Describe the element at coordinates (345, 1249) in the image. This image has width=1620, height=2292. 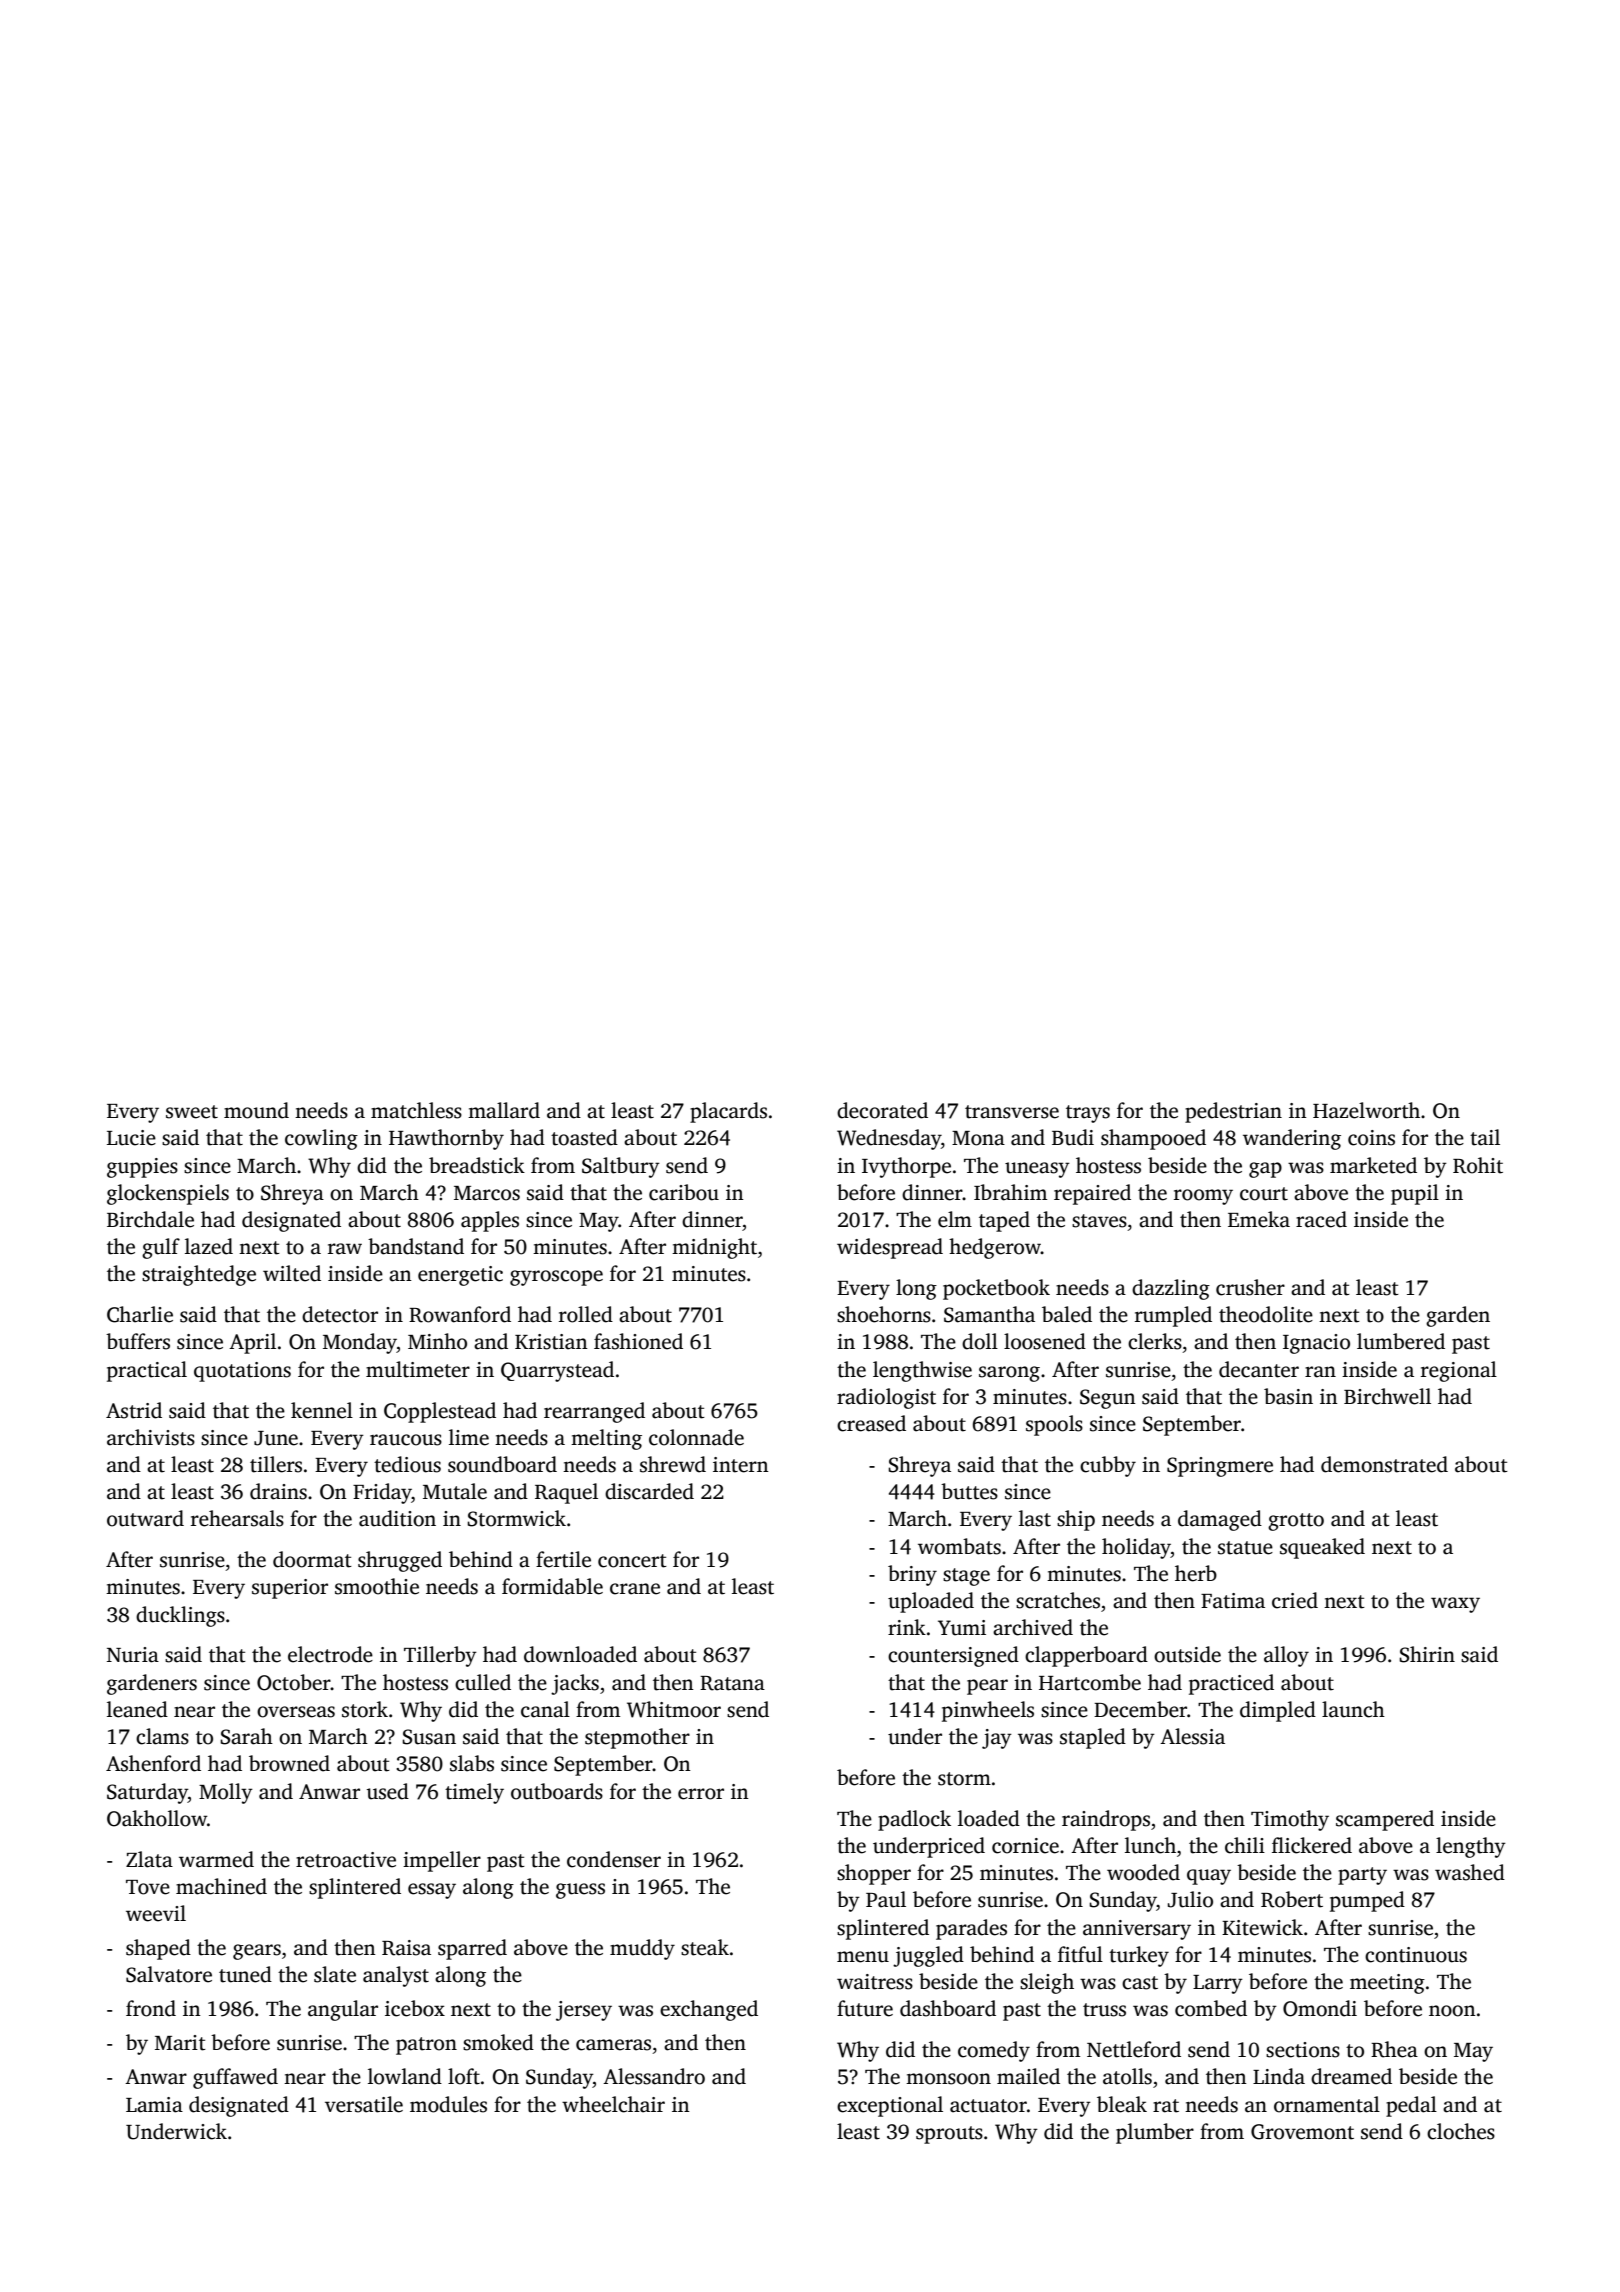
I see `raw` at that location.
